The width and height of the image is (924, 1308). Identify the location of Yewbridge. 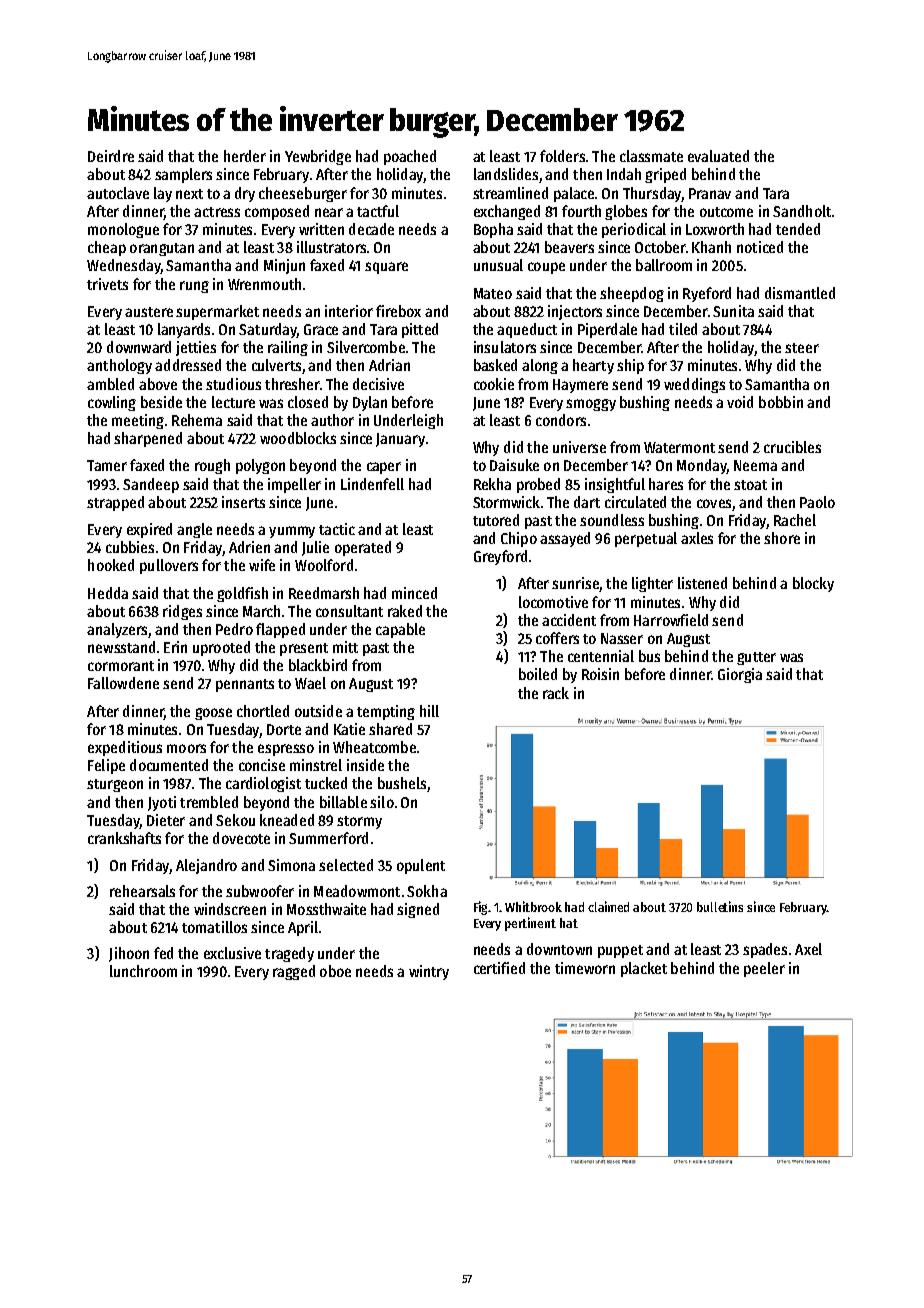
(318, 157).
